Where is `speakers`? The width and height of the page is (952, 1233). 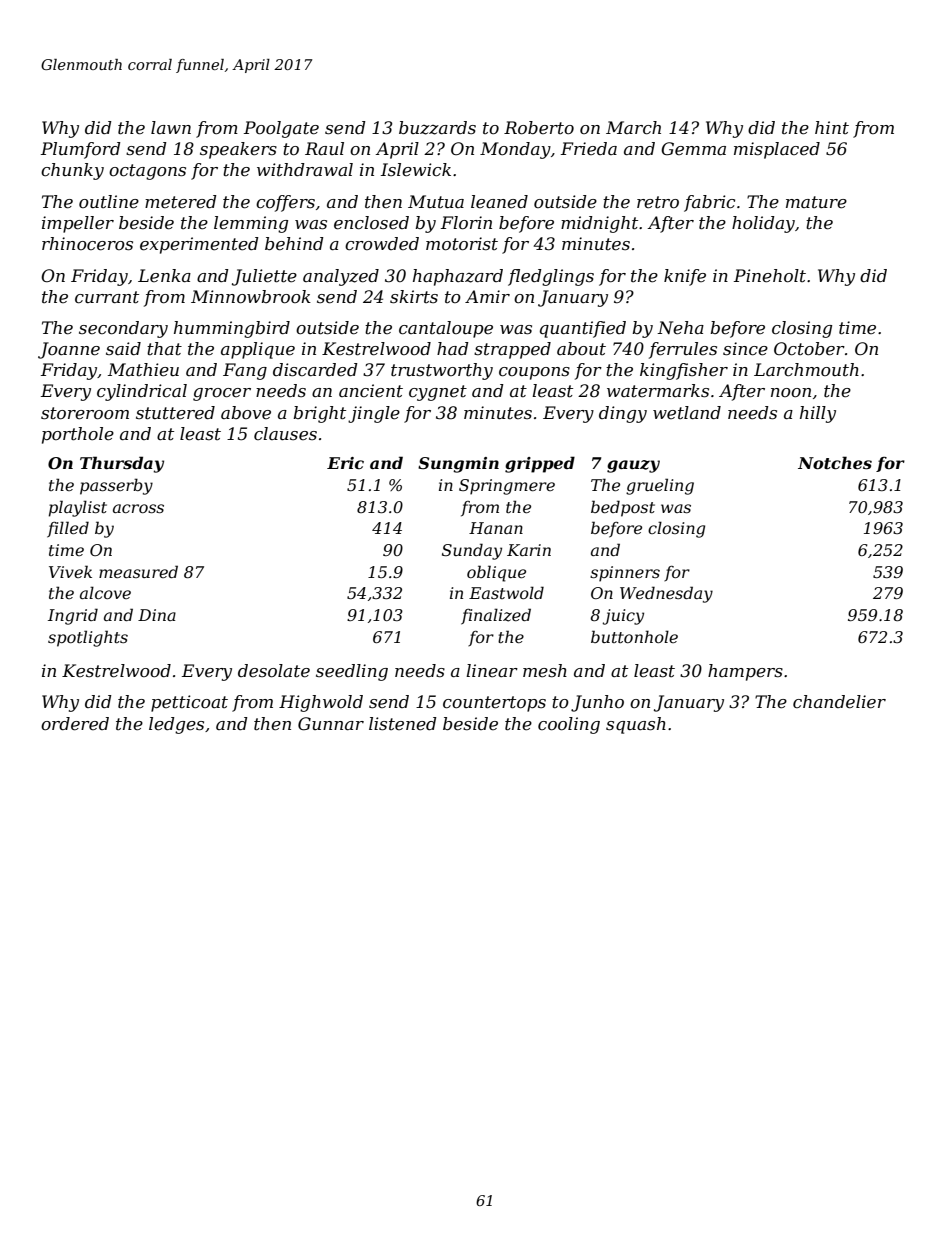
speakers is located at coordinates (238, 150).
